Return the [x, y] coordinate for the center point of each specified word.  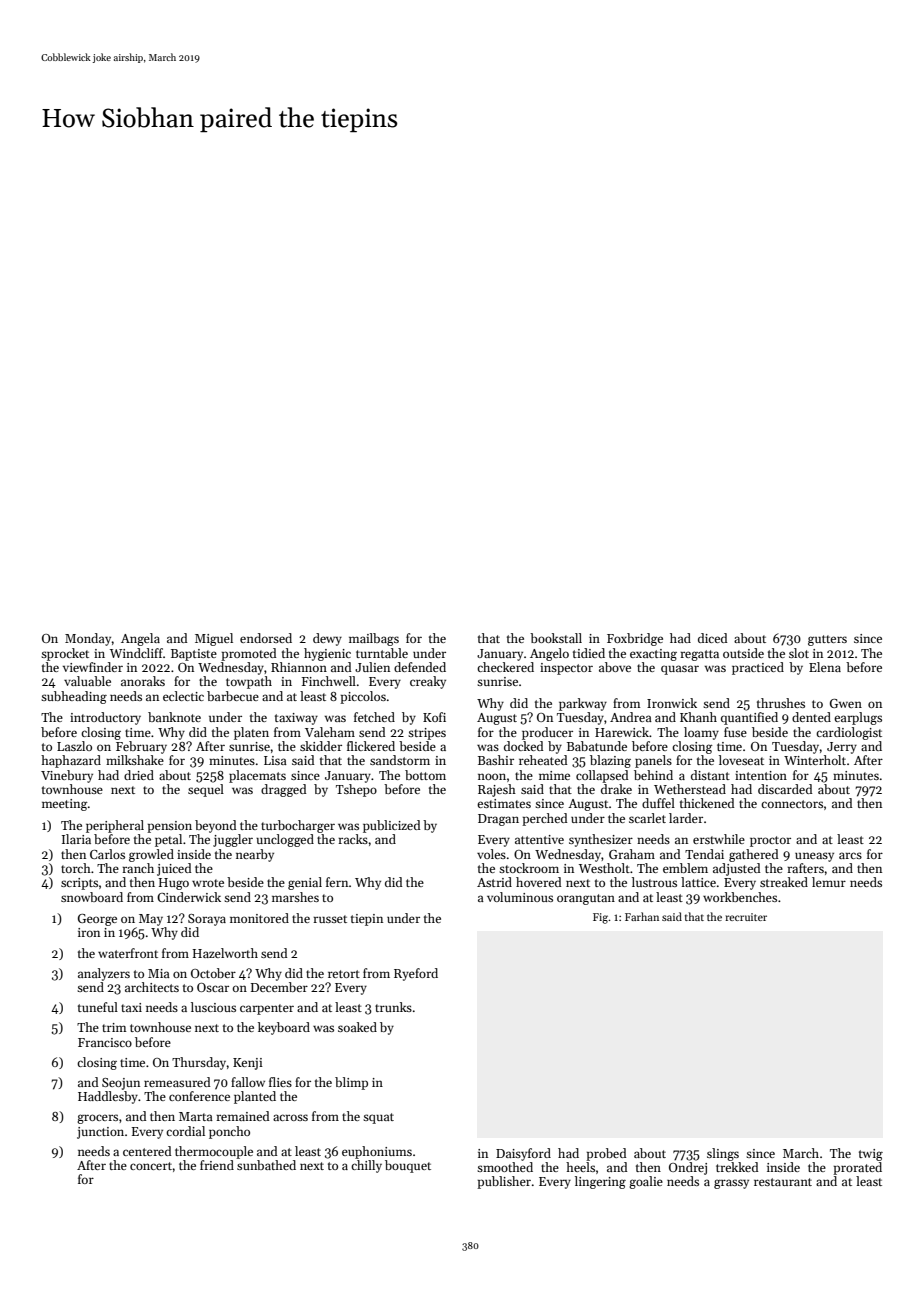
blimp [351, 1083]
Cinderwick [189, 897]
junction [100, 1133]
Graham [632, 854]
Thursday [199, 1063]
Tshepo [356, 790]
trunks [393, 1007]
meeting [65, 805]
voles [491, 854]
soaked [357, 1027]
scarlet [647, 818]
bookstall [556, 638]
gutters [827, 640]
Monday [88, 639]
